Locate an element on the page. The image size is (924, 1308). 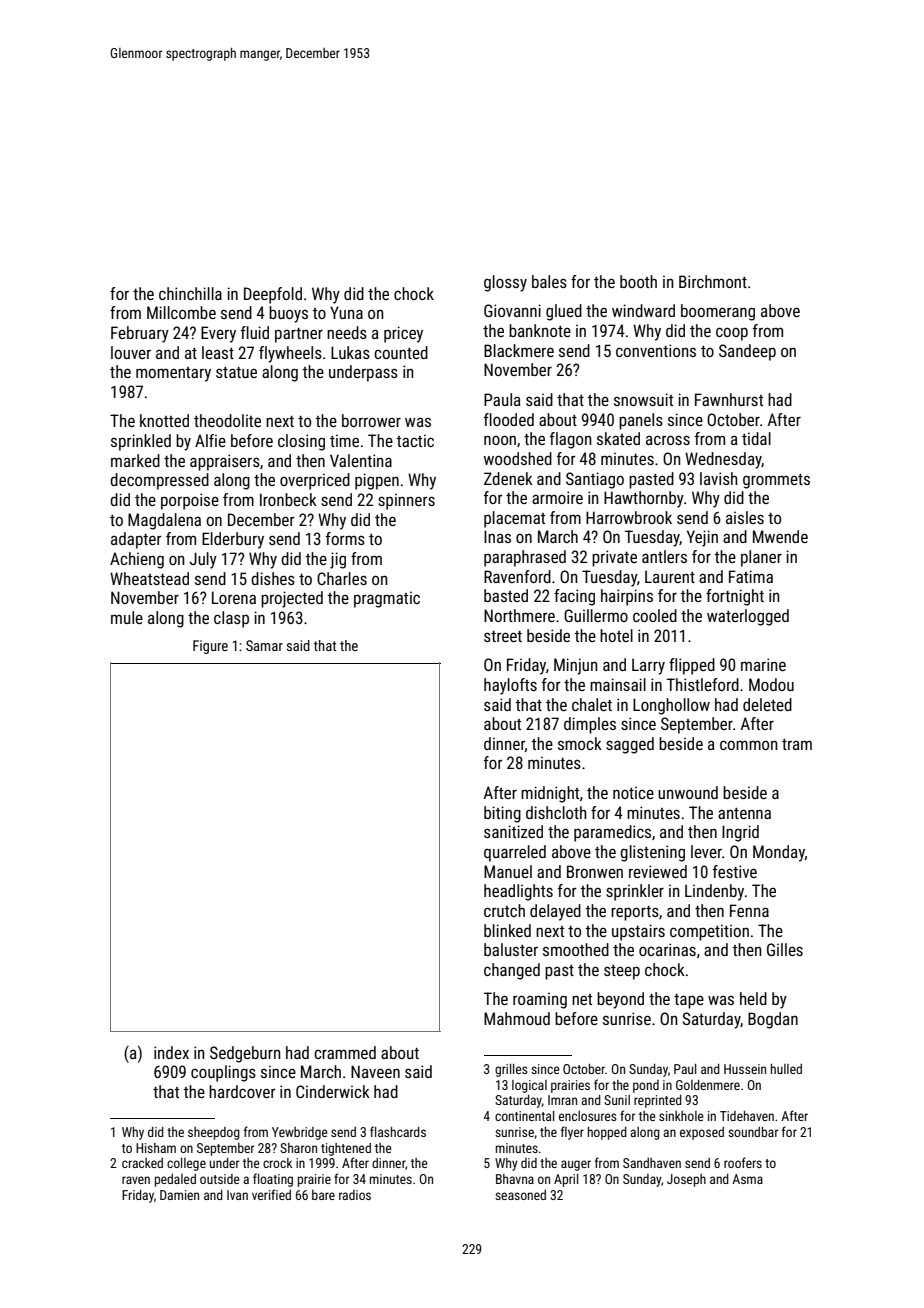
glossy is located at coordinates (505, 283).
